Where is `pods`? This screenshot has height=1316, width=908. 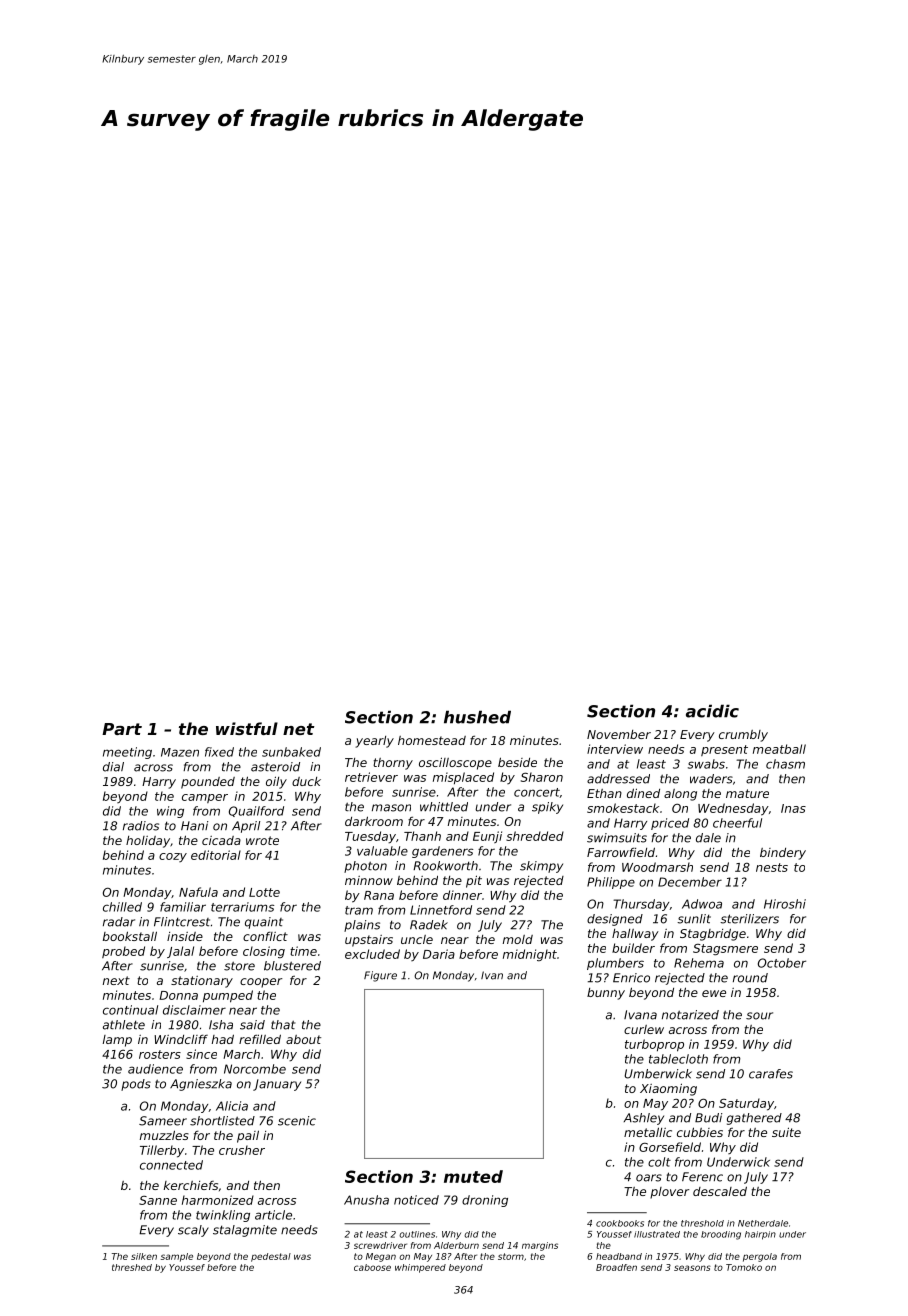
pods is located at coordinates (136, 1085).
